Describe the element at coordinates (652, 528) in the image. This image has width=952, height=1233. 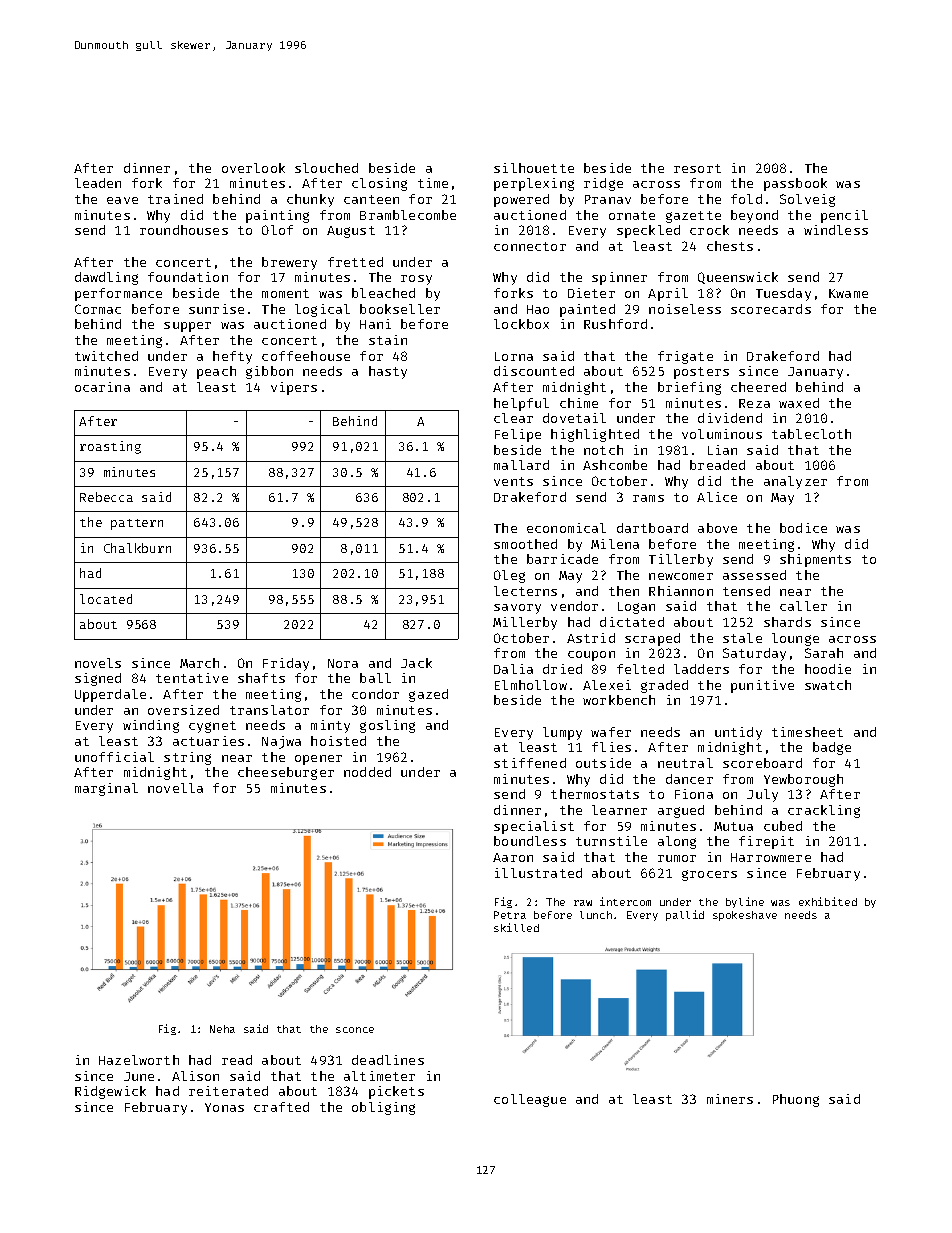
I see `dartboard` at that location.
